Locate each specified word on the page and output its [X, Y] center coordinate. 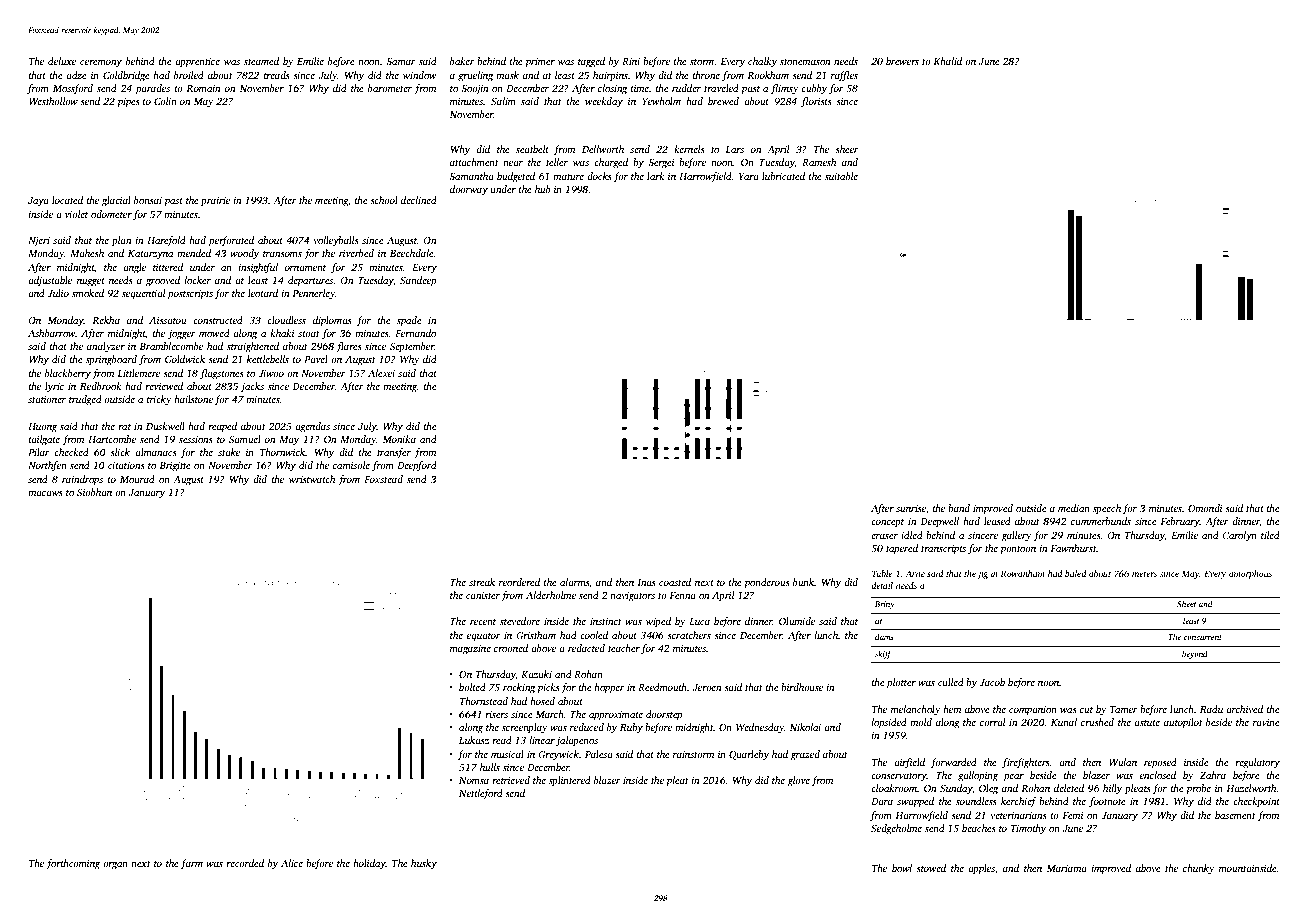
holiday [369, 864]
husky [424, 864]
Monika [399, 439]
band [959, 508]
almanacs [156, 452]
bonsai [148, 200]
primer [540, 63]
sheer [847, 149]
